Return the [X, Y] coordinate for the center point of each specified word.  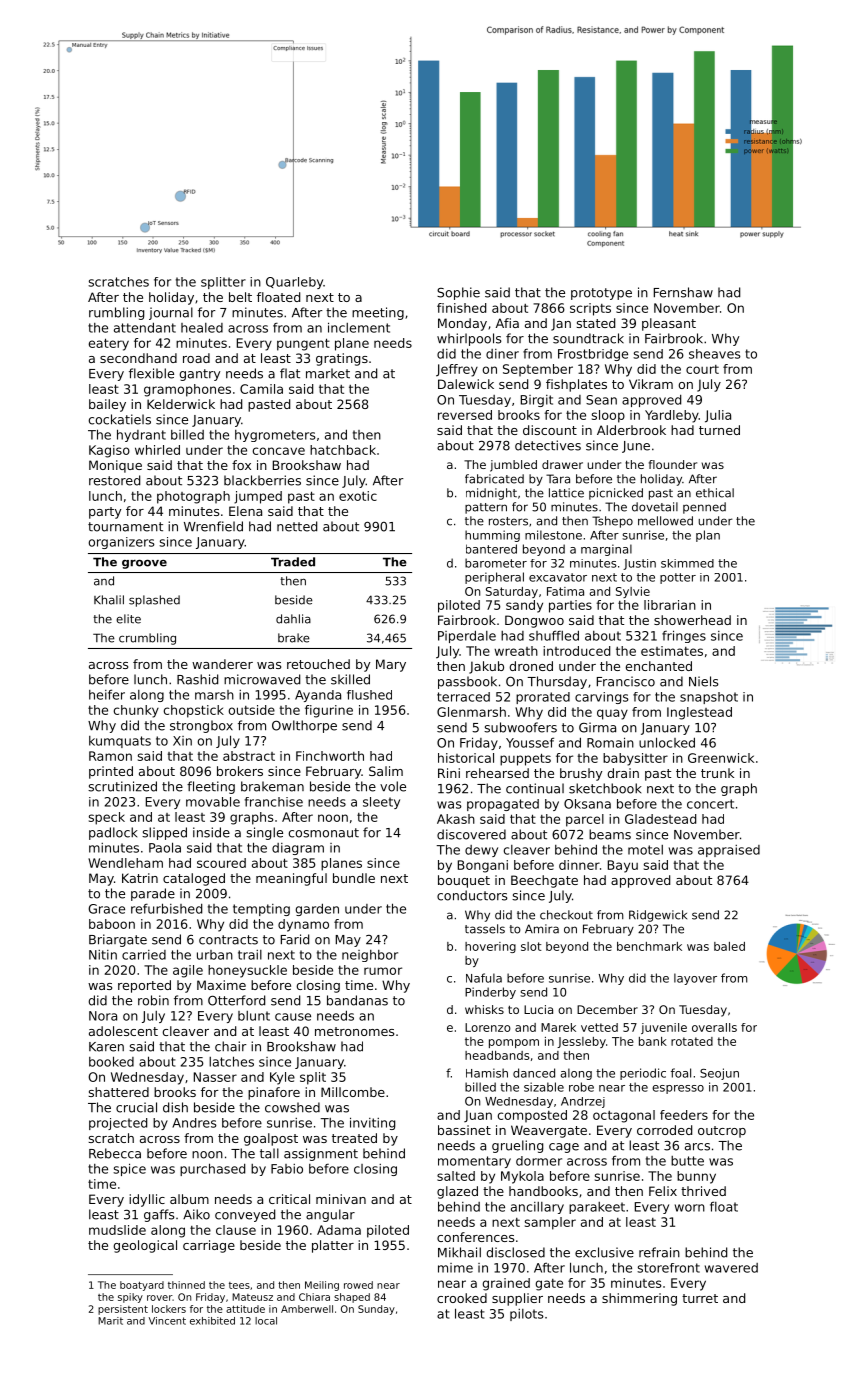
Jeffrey [457, 370]
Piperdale [467, 636]
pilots [527, 1315]
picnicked [616, 494]
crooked [462, 1298]
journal [171, 313]
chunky [136, 711]
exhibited [212, 1321]
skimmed [687, 563]
